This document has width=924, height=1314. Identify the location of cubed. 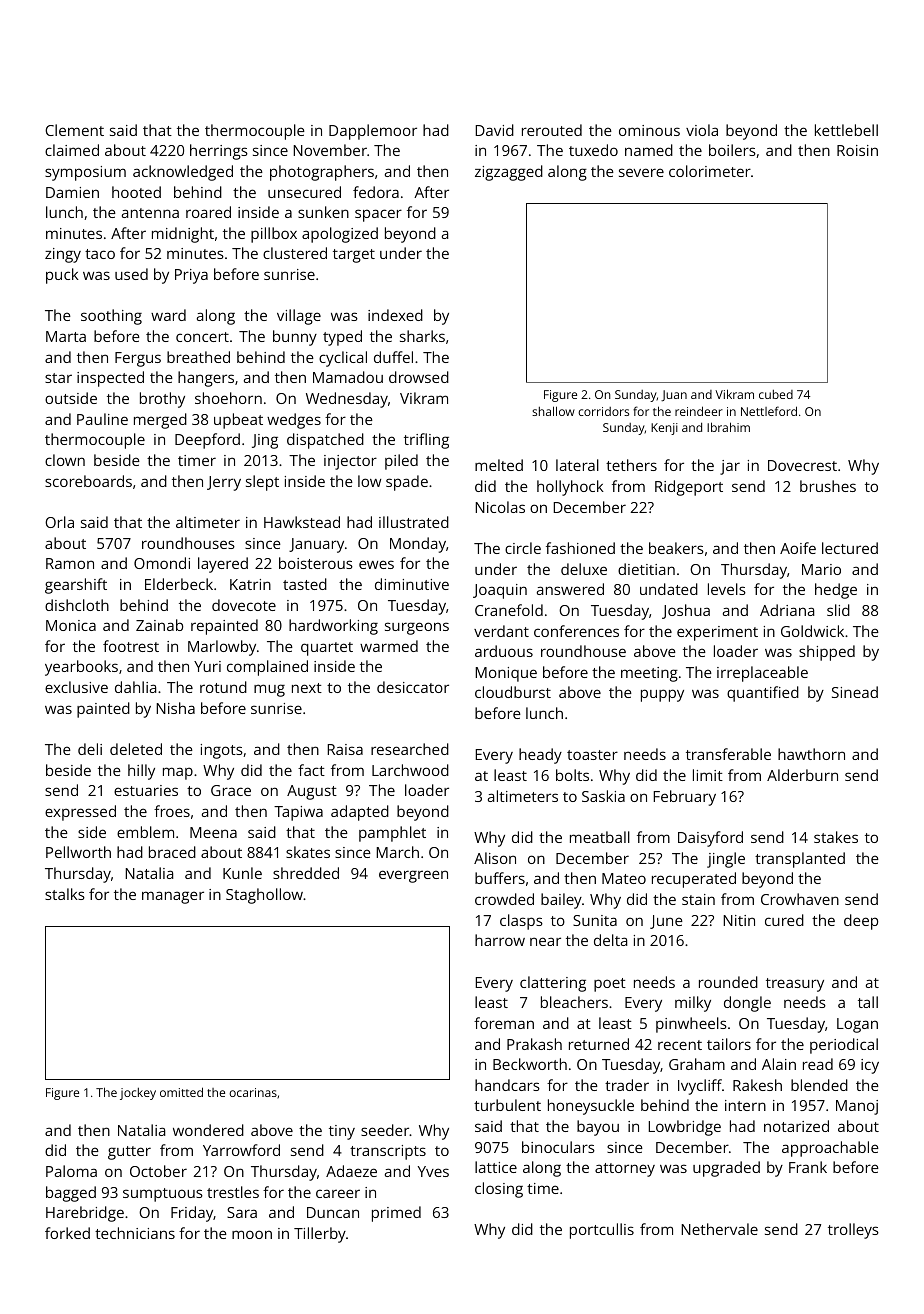
(776, 394).
